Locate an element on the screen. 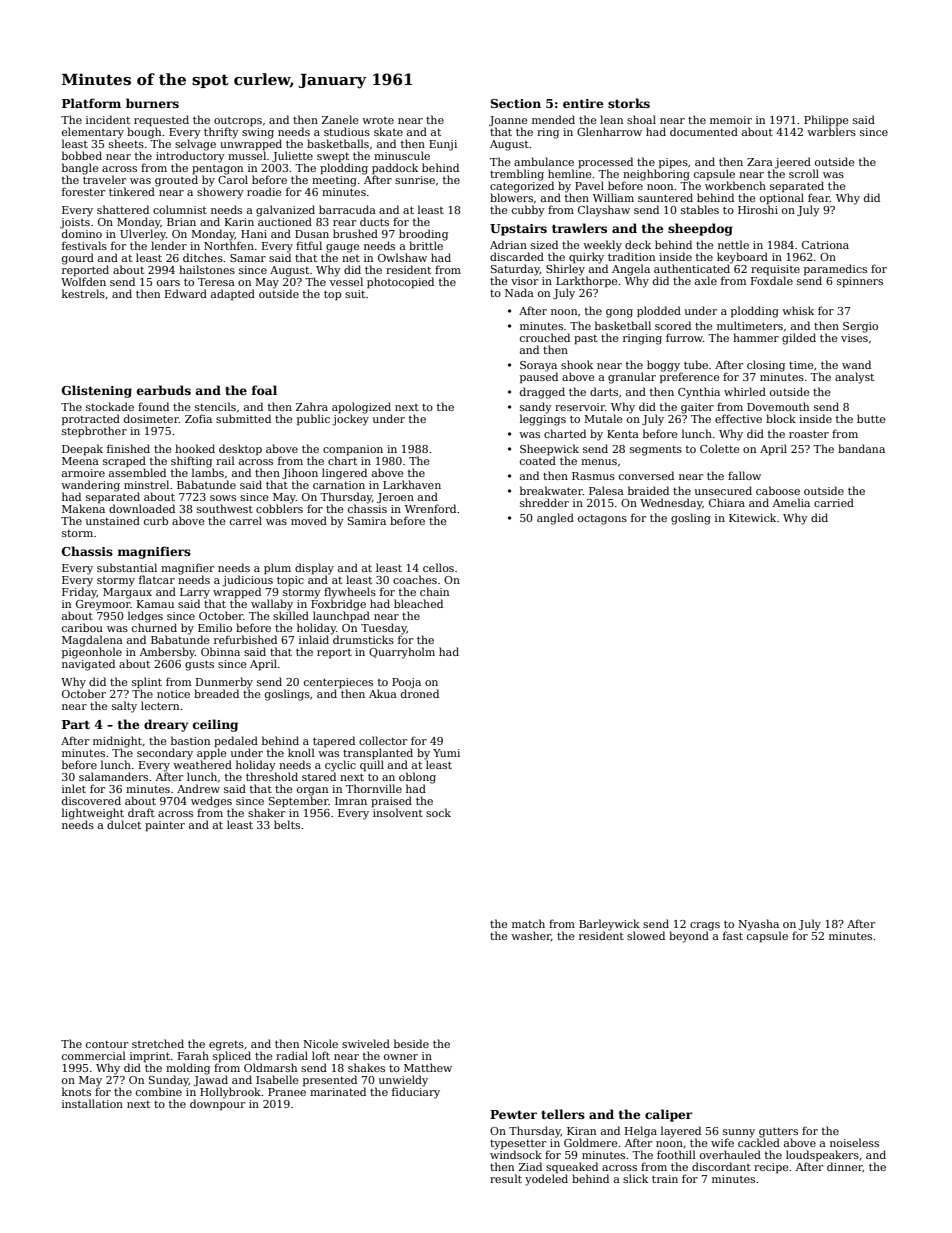  downpour is located at coordinates (217, 1104).
